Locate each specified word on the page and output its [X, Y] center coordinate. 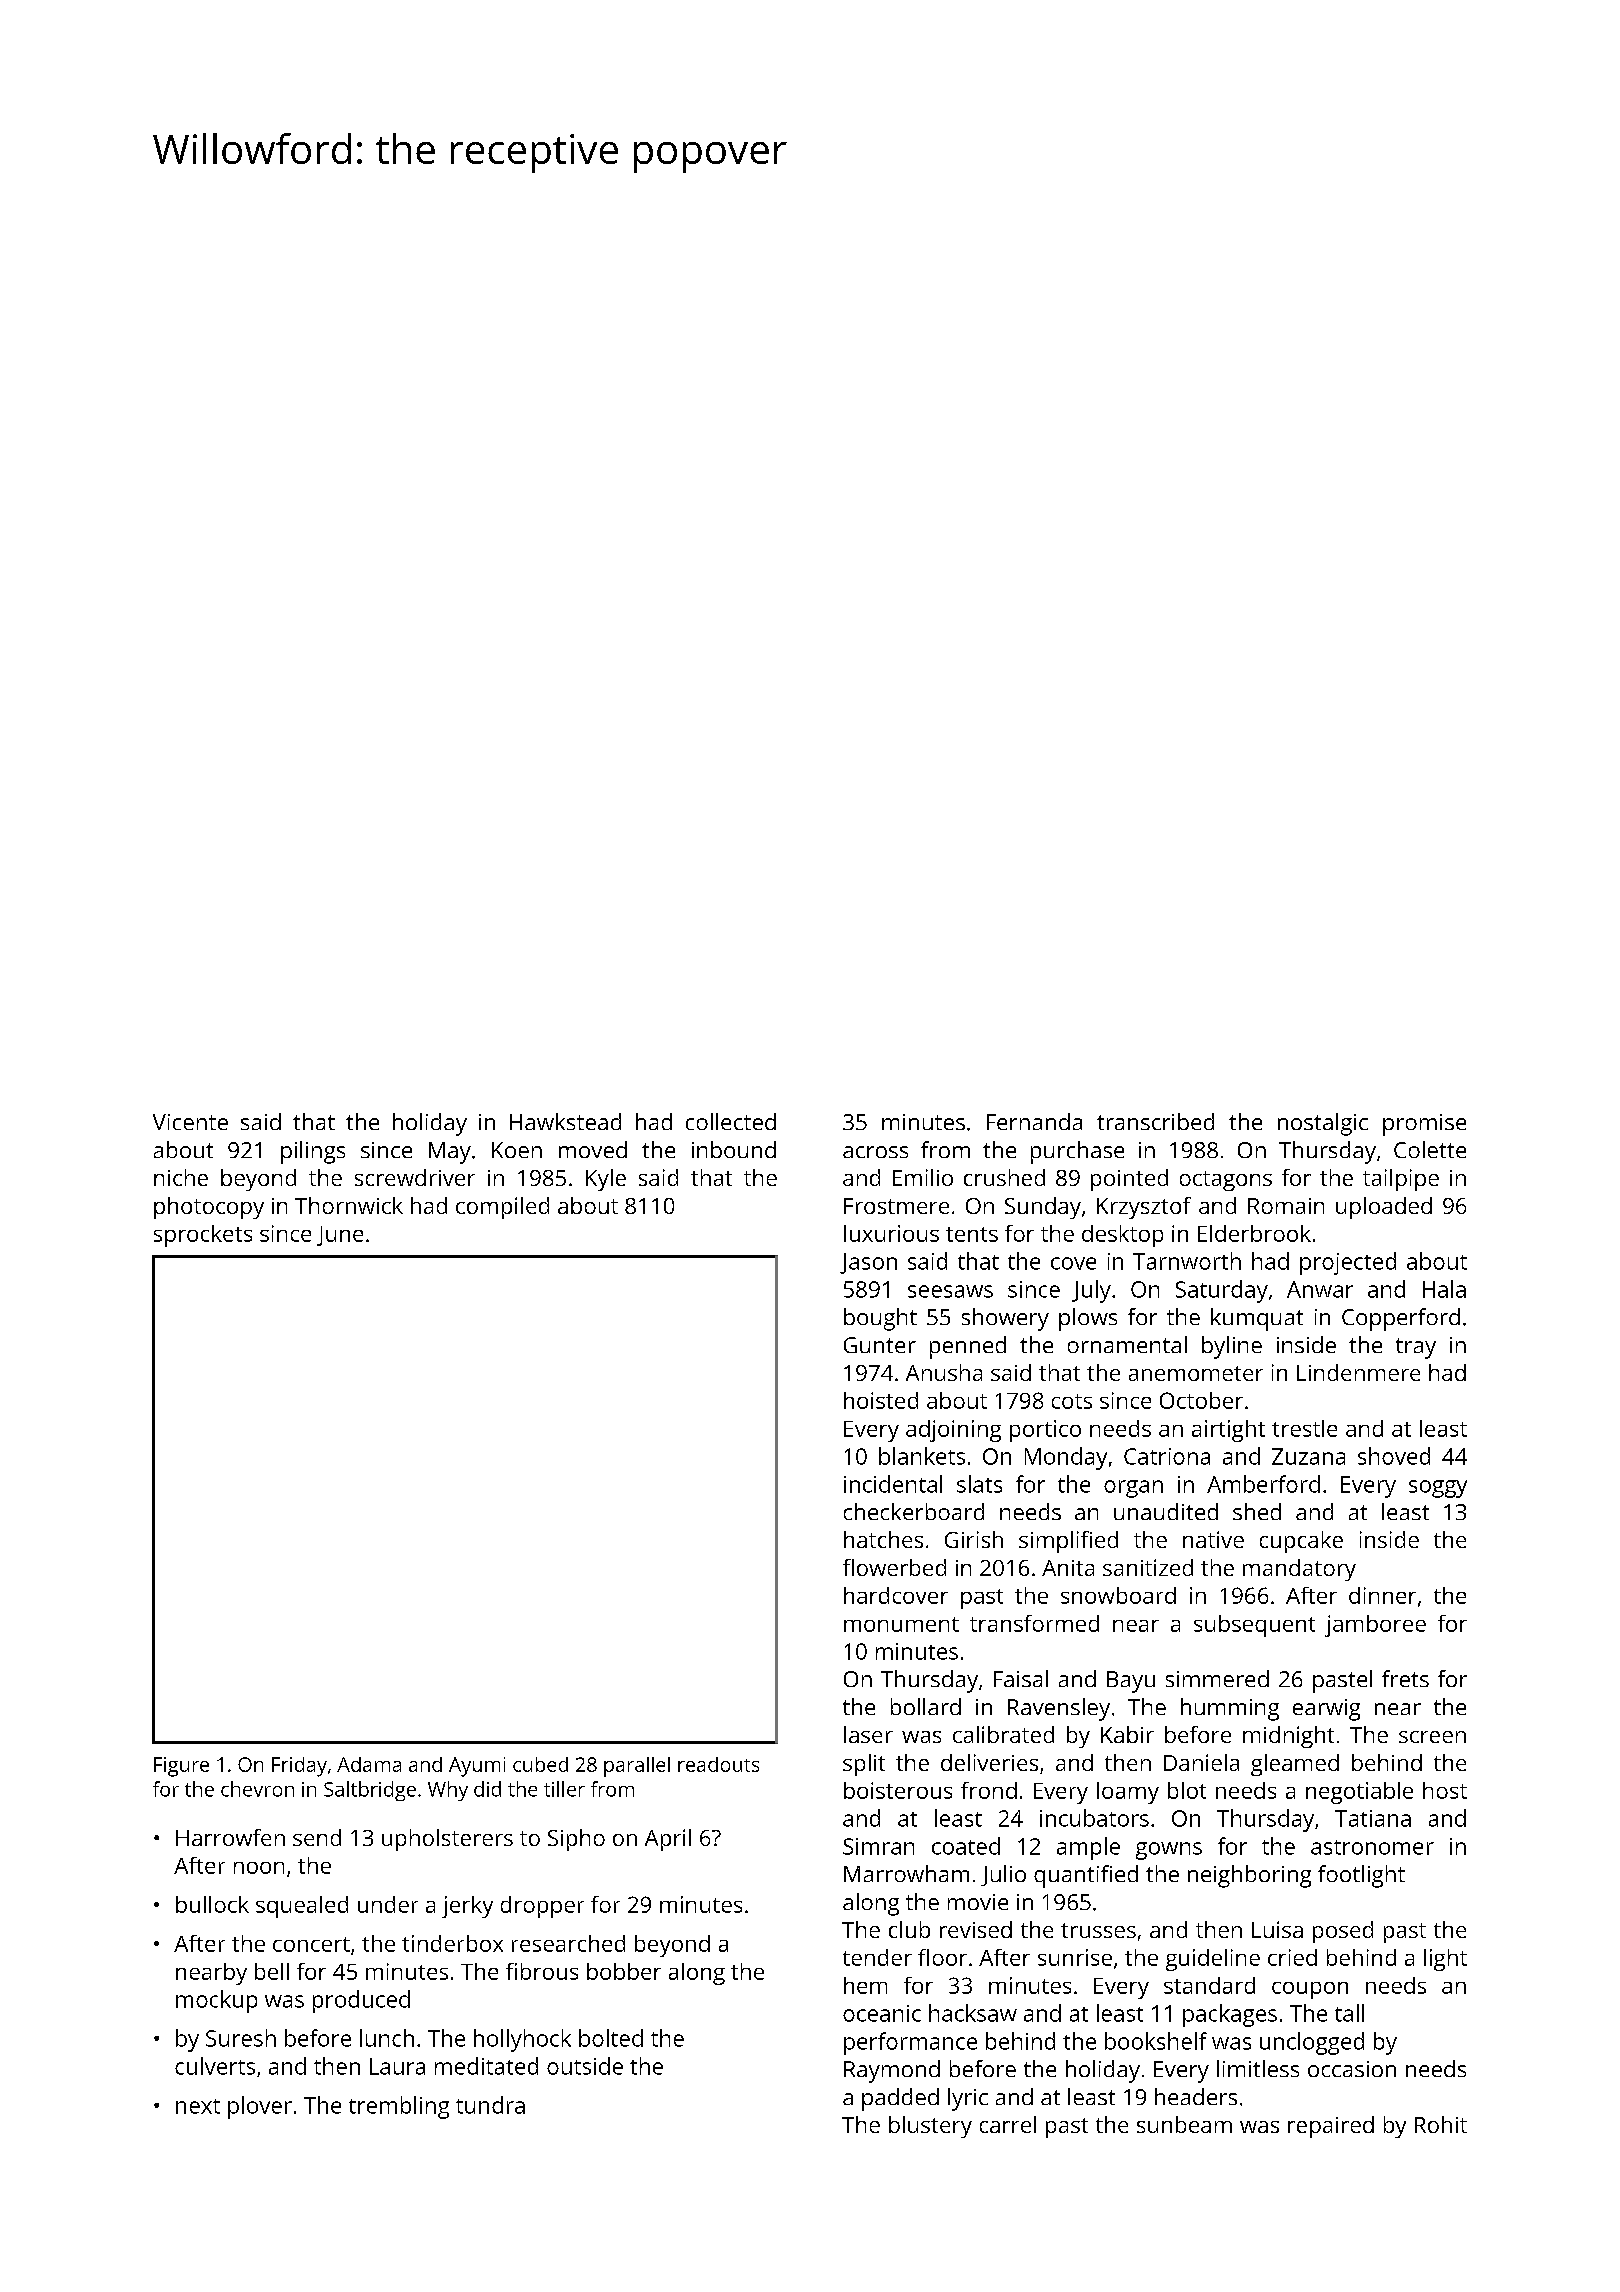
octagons [1226, 1181]
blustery [930, 2127]
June [340, 1236]
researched [568, 1943]
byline [1232, 1347]
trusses [1098, 1930]
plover [260, 2107]
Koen [517, 1150]
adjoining [953, 1431]
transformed [1034, 1623]
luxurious [891, 1233]
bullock [212, 1904]
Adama [369, 1764]
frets [1405, 1678]
